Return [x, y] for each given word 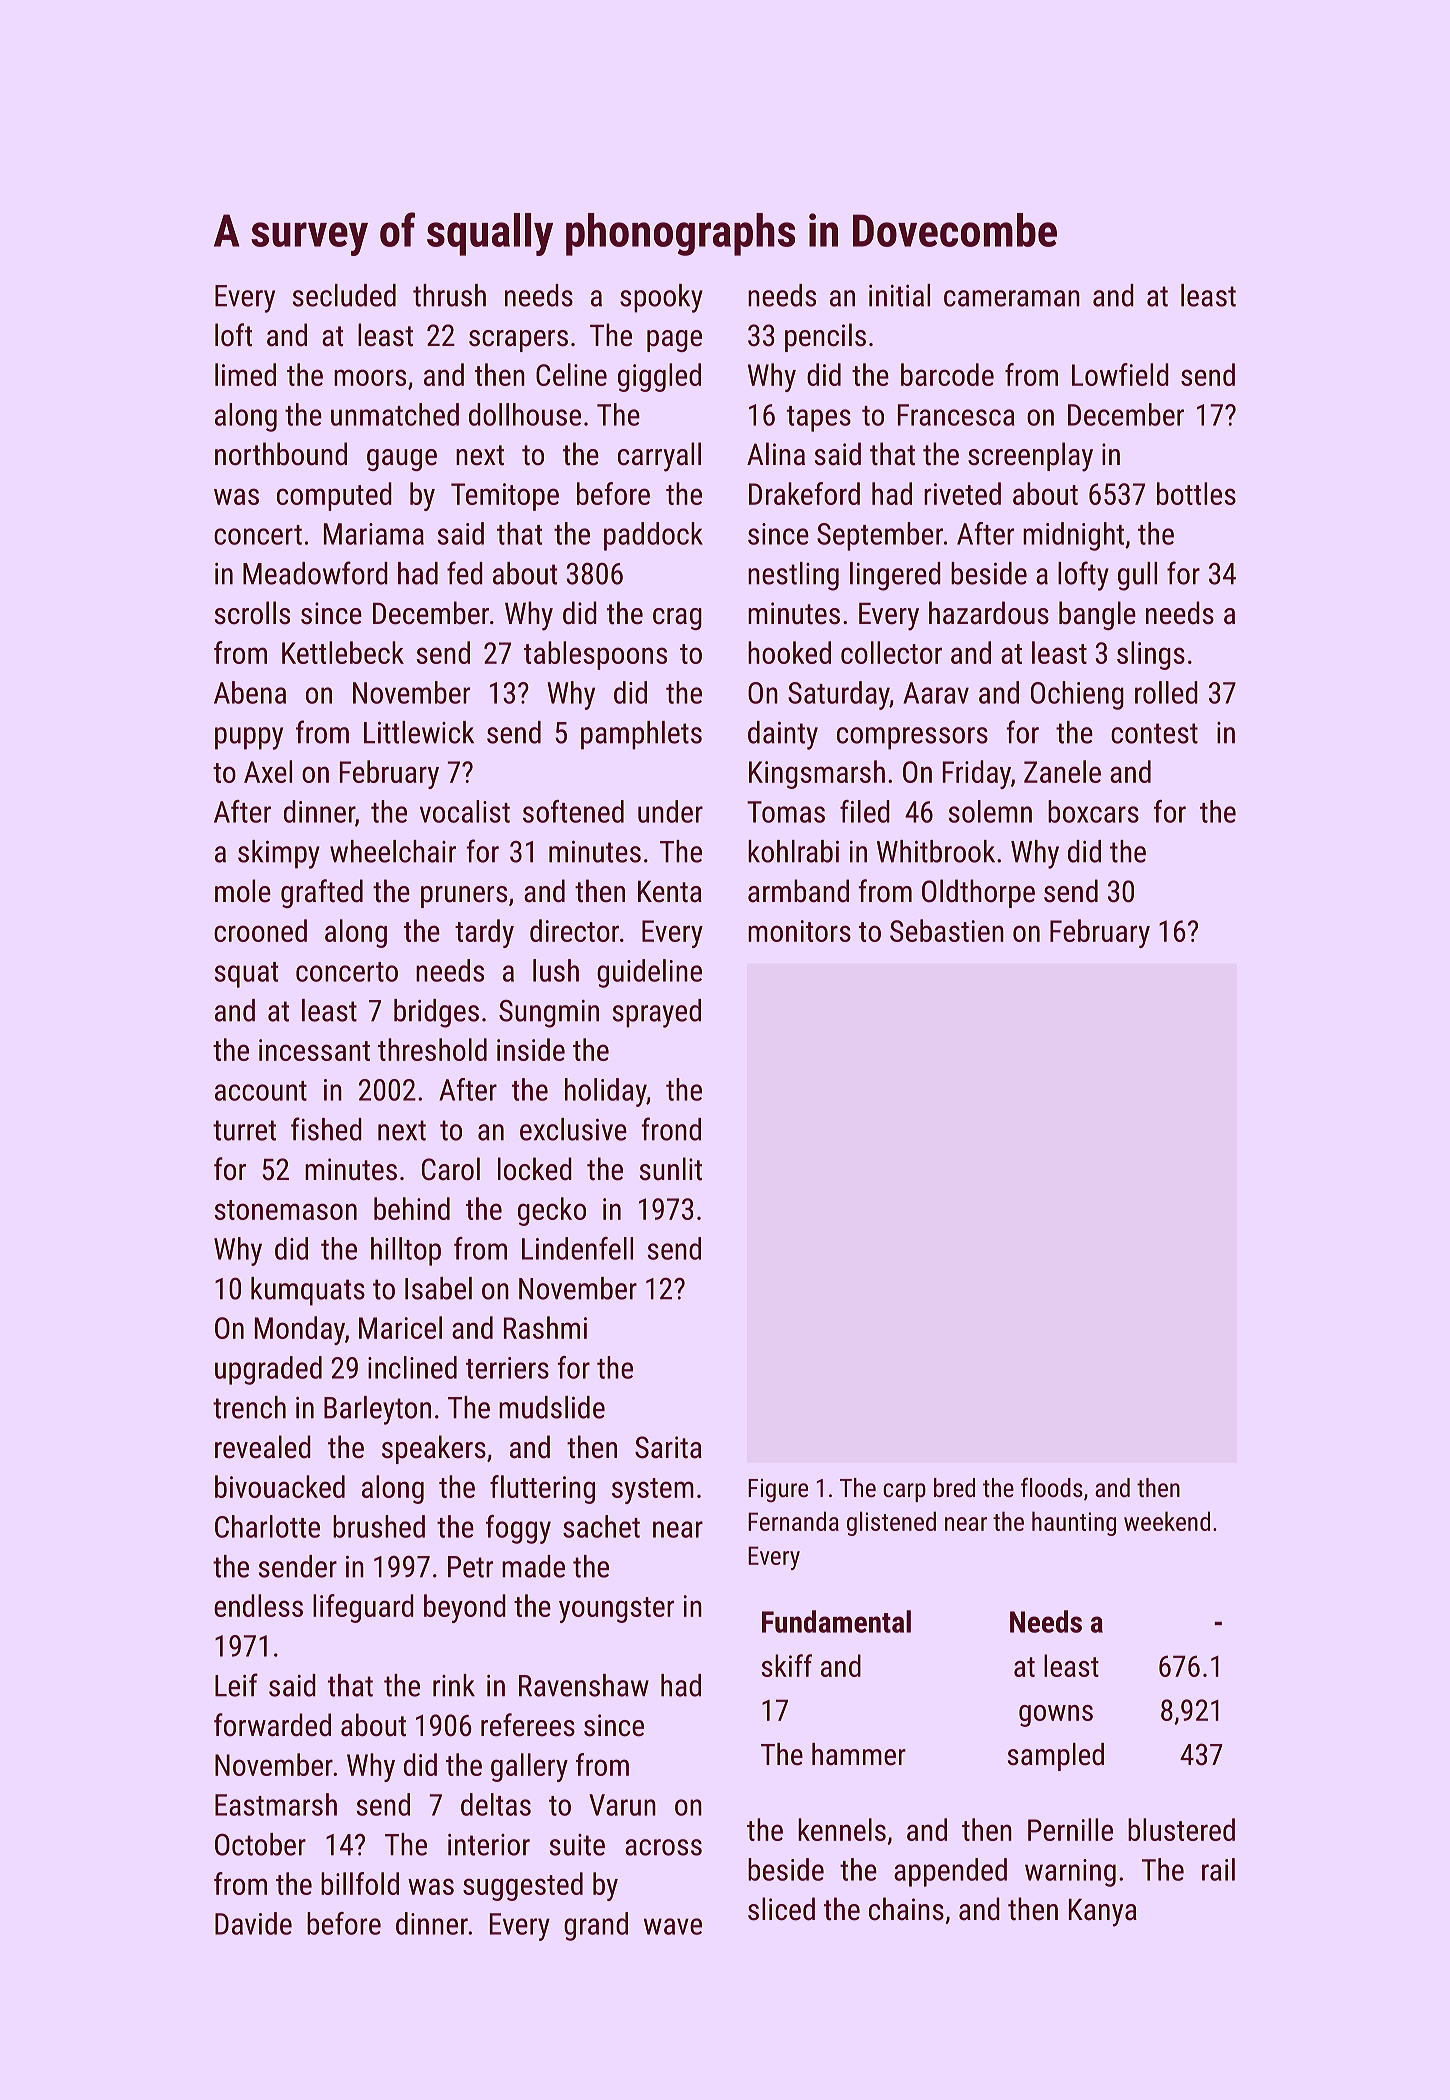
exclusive [573, 1129]
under [670, 811]
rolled [1166, 692]
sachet [601, 1526]
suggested [523, 1886]
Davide [253, 1923]
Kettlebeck [343, 652]
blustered [1181, 1829]
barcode [947, 374]
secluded [344, 295]
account [261, 1091]
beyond [465, 1608]
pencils [825, 337]
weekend [1167, 1521]
